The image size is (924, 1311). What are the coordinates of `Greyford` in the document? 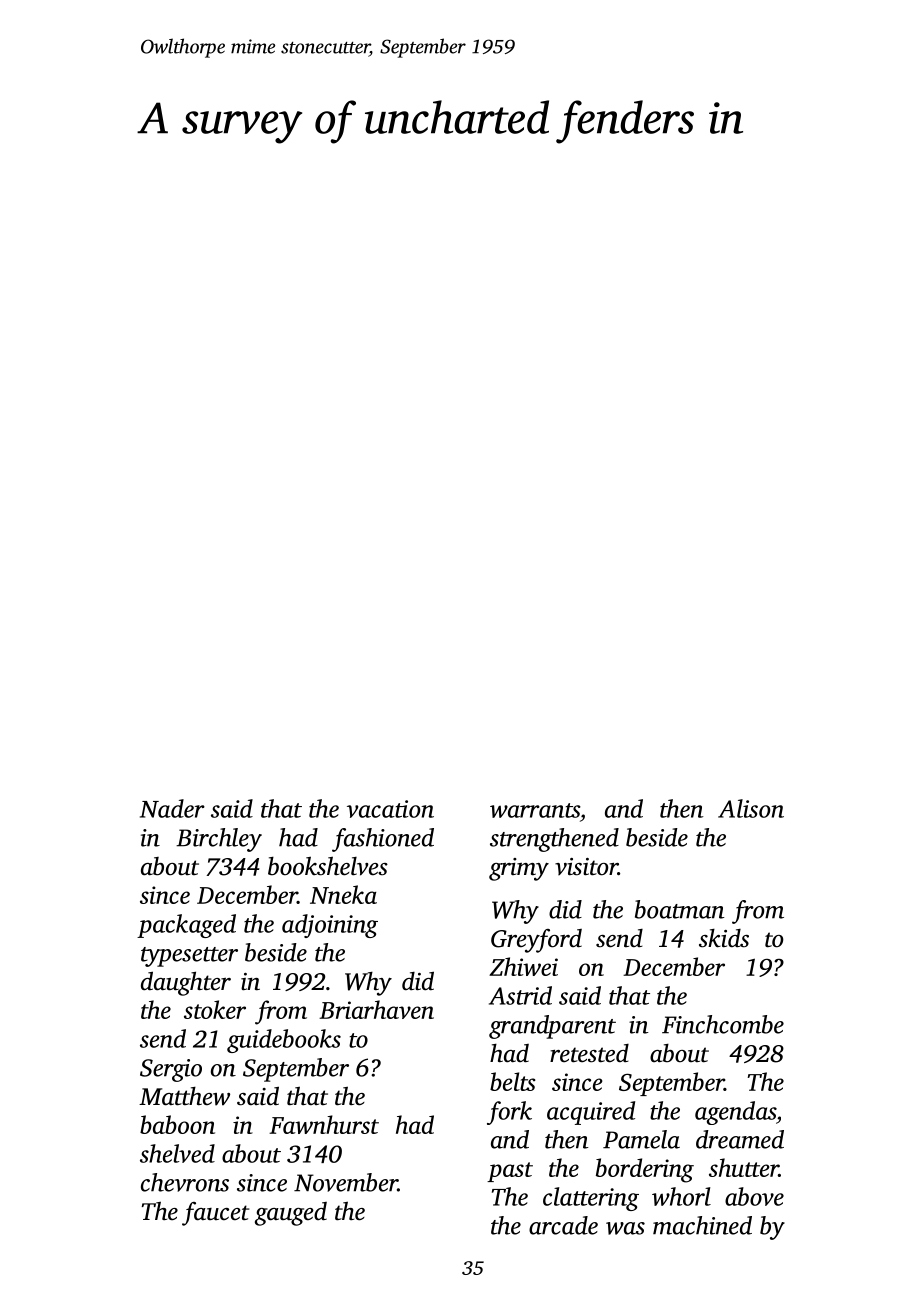 It's located at (536, 941).
